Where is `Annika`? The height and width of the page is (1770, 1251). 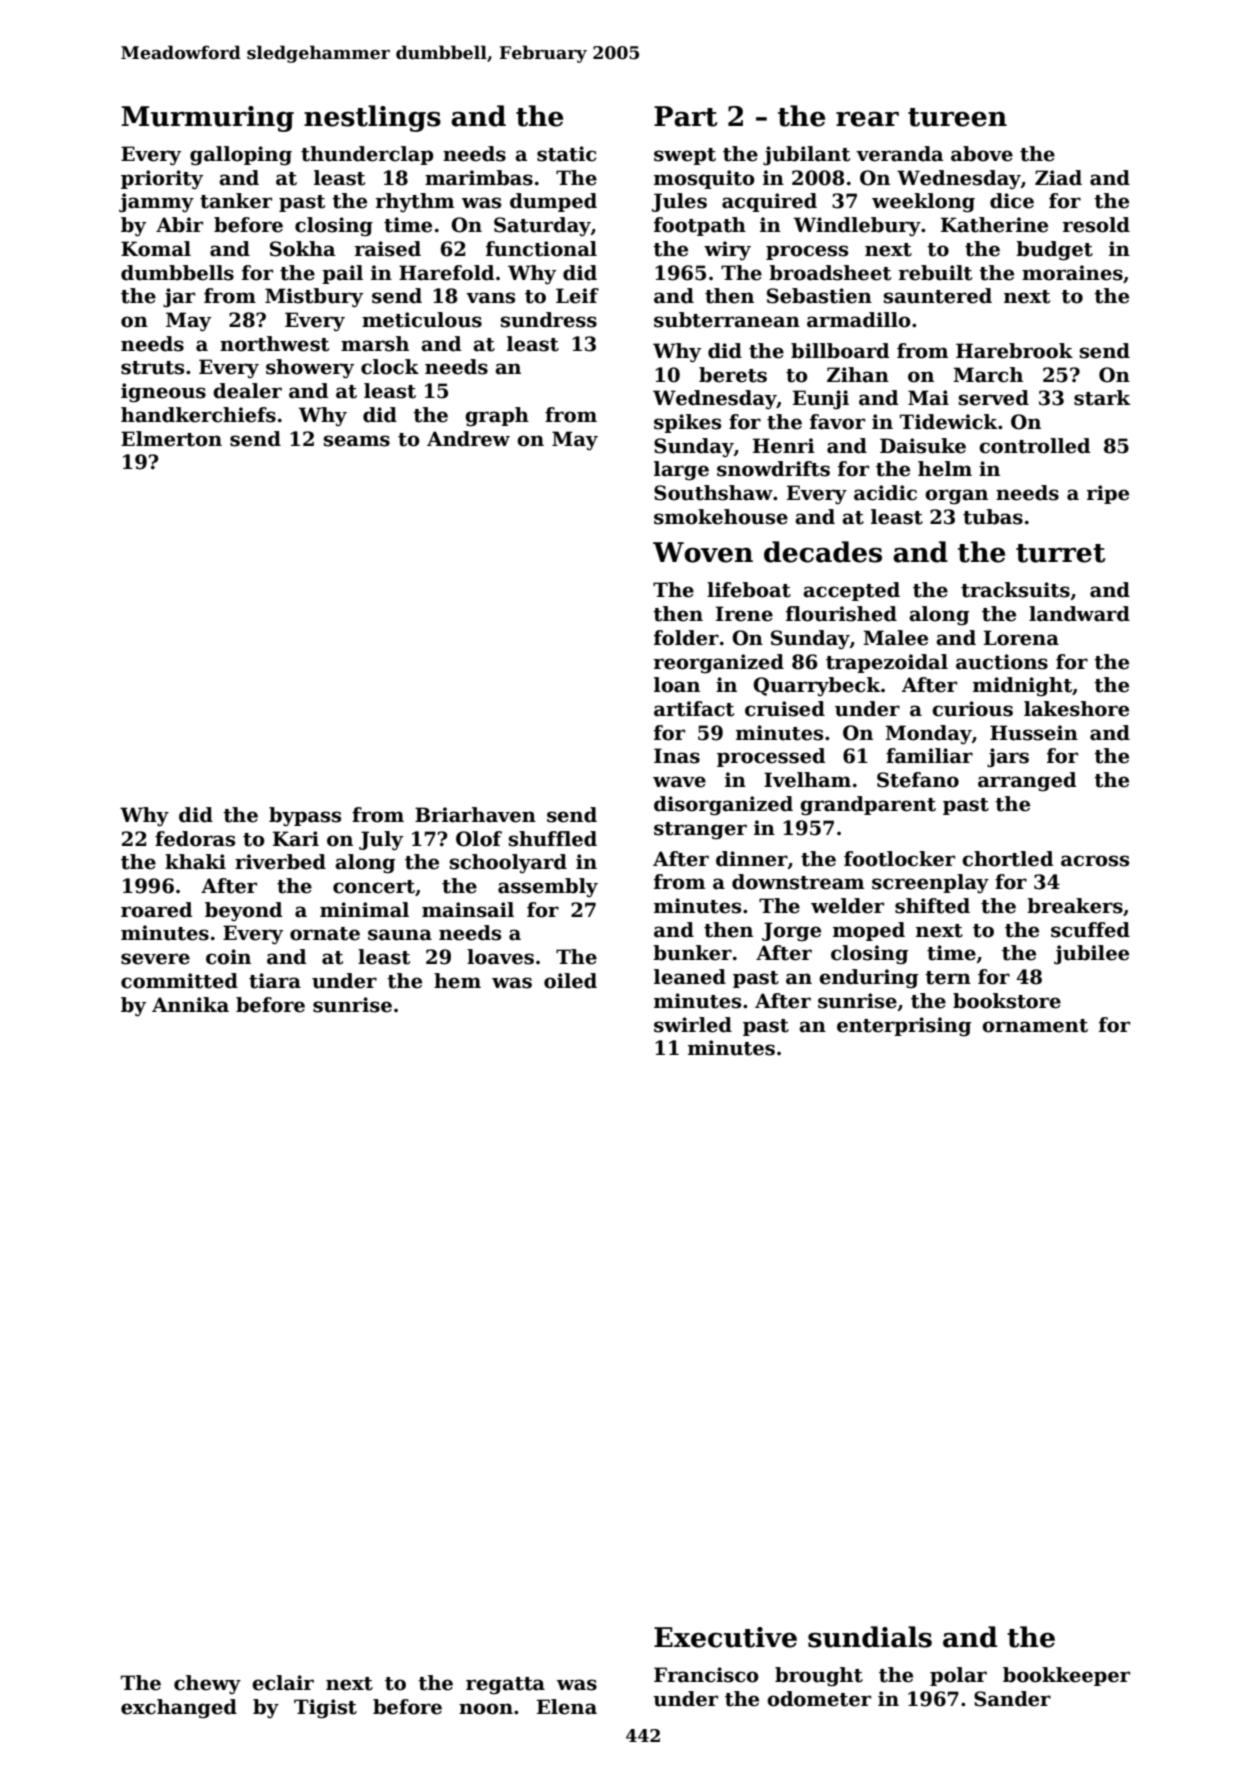
Annika is located at coordinates (190, 1005).
